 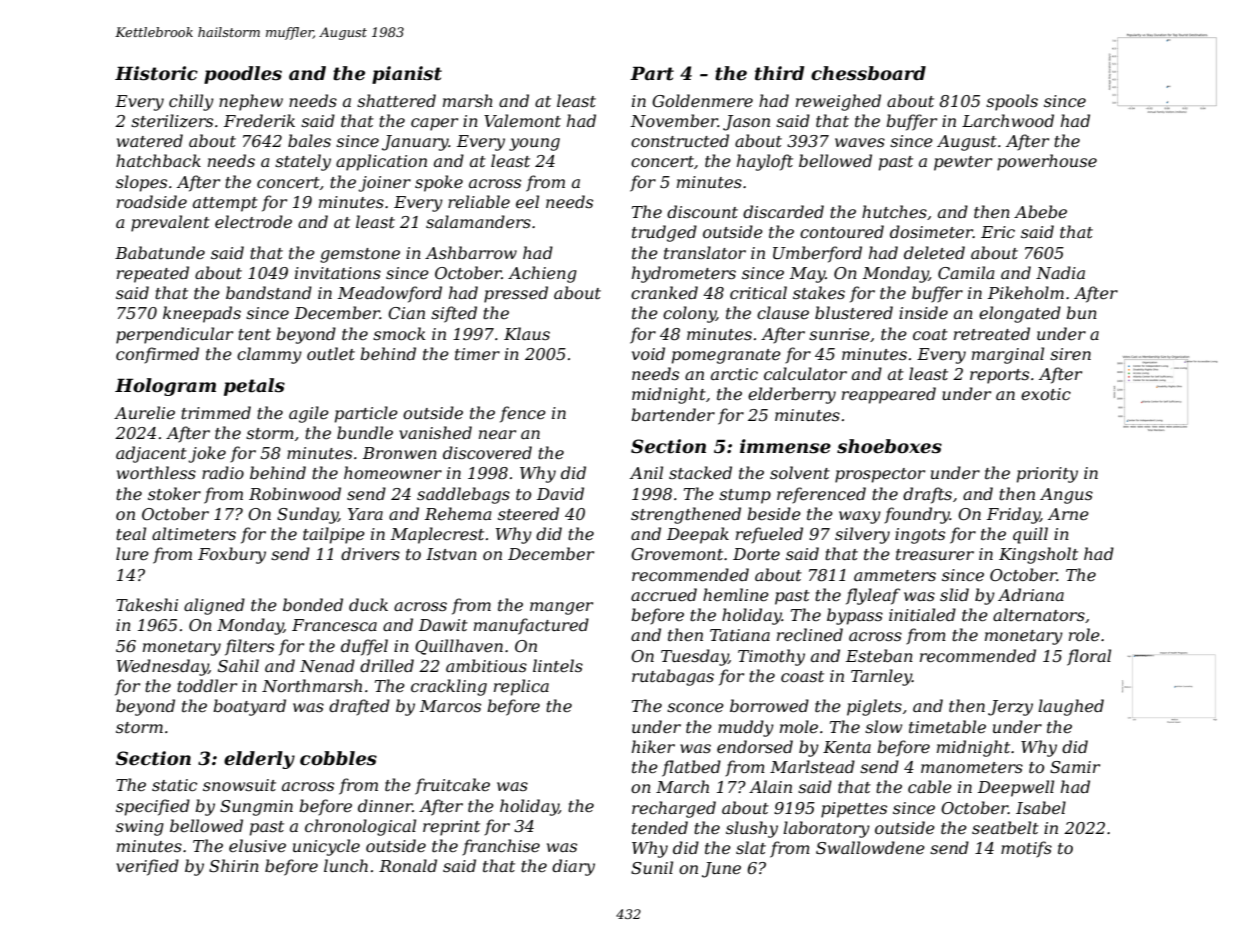 I want to click on treasurer, so click(x=935, y=554).
